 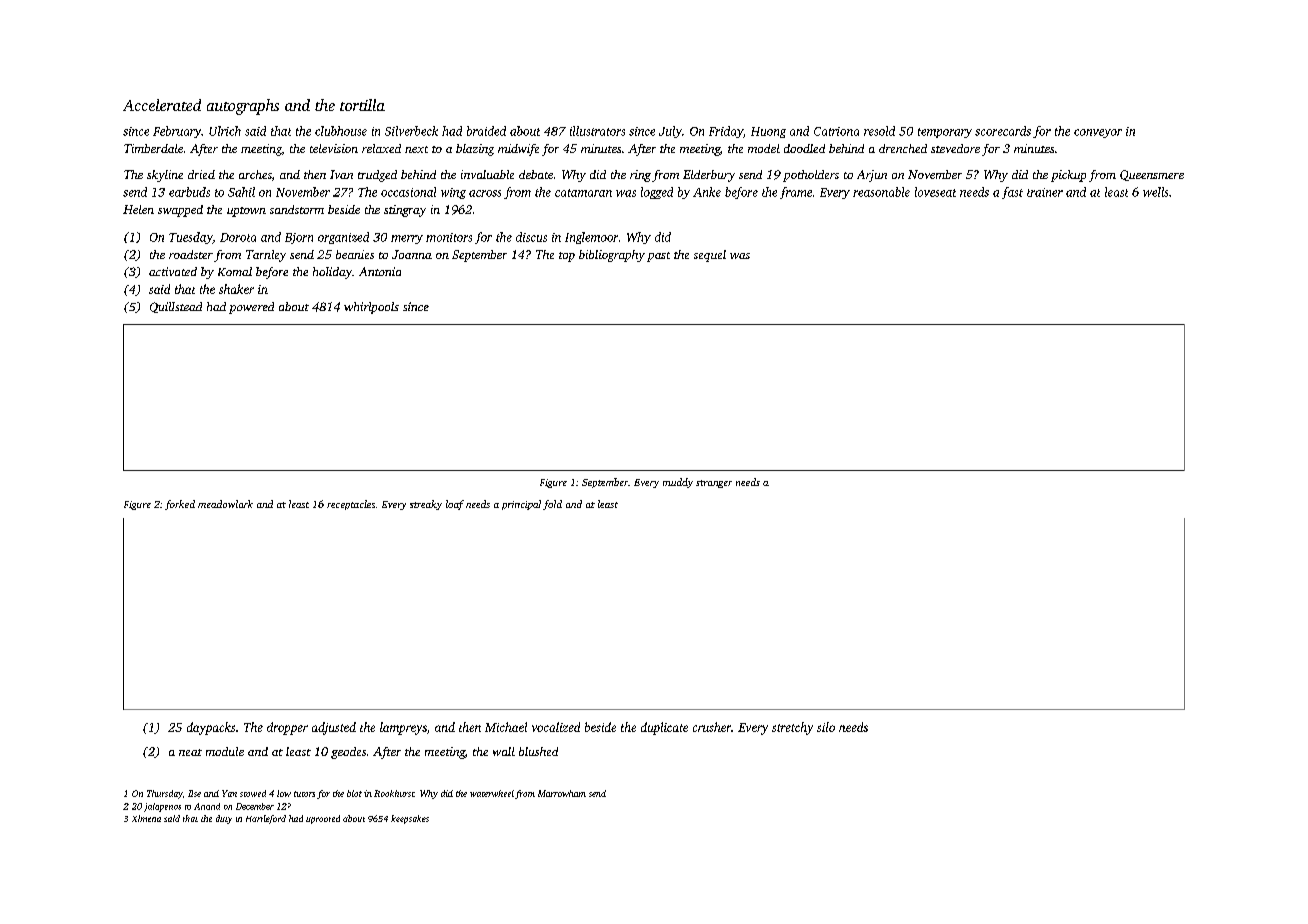 What do you see at coordinates (455, 505) in the image?
I see `loaf` at bounding box center [455, 505].
